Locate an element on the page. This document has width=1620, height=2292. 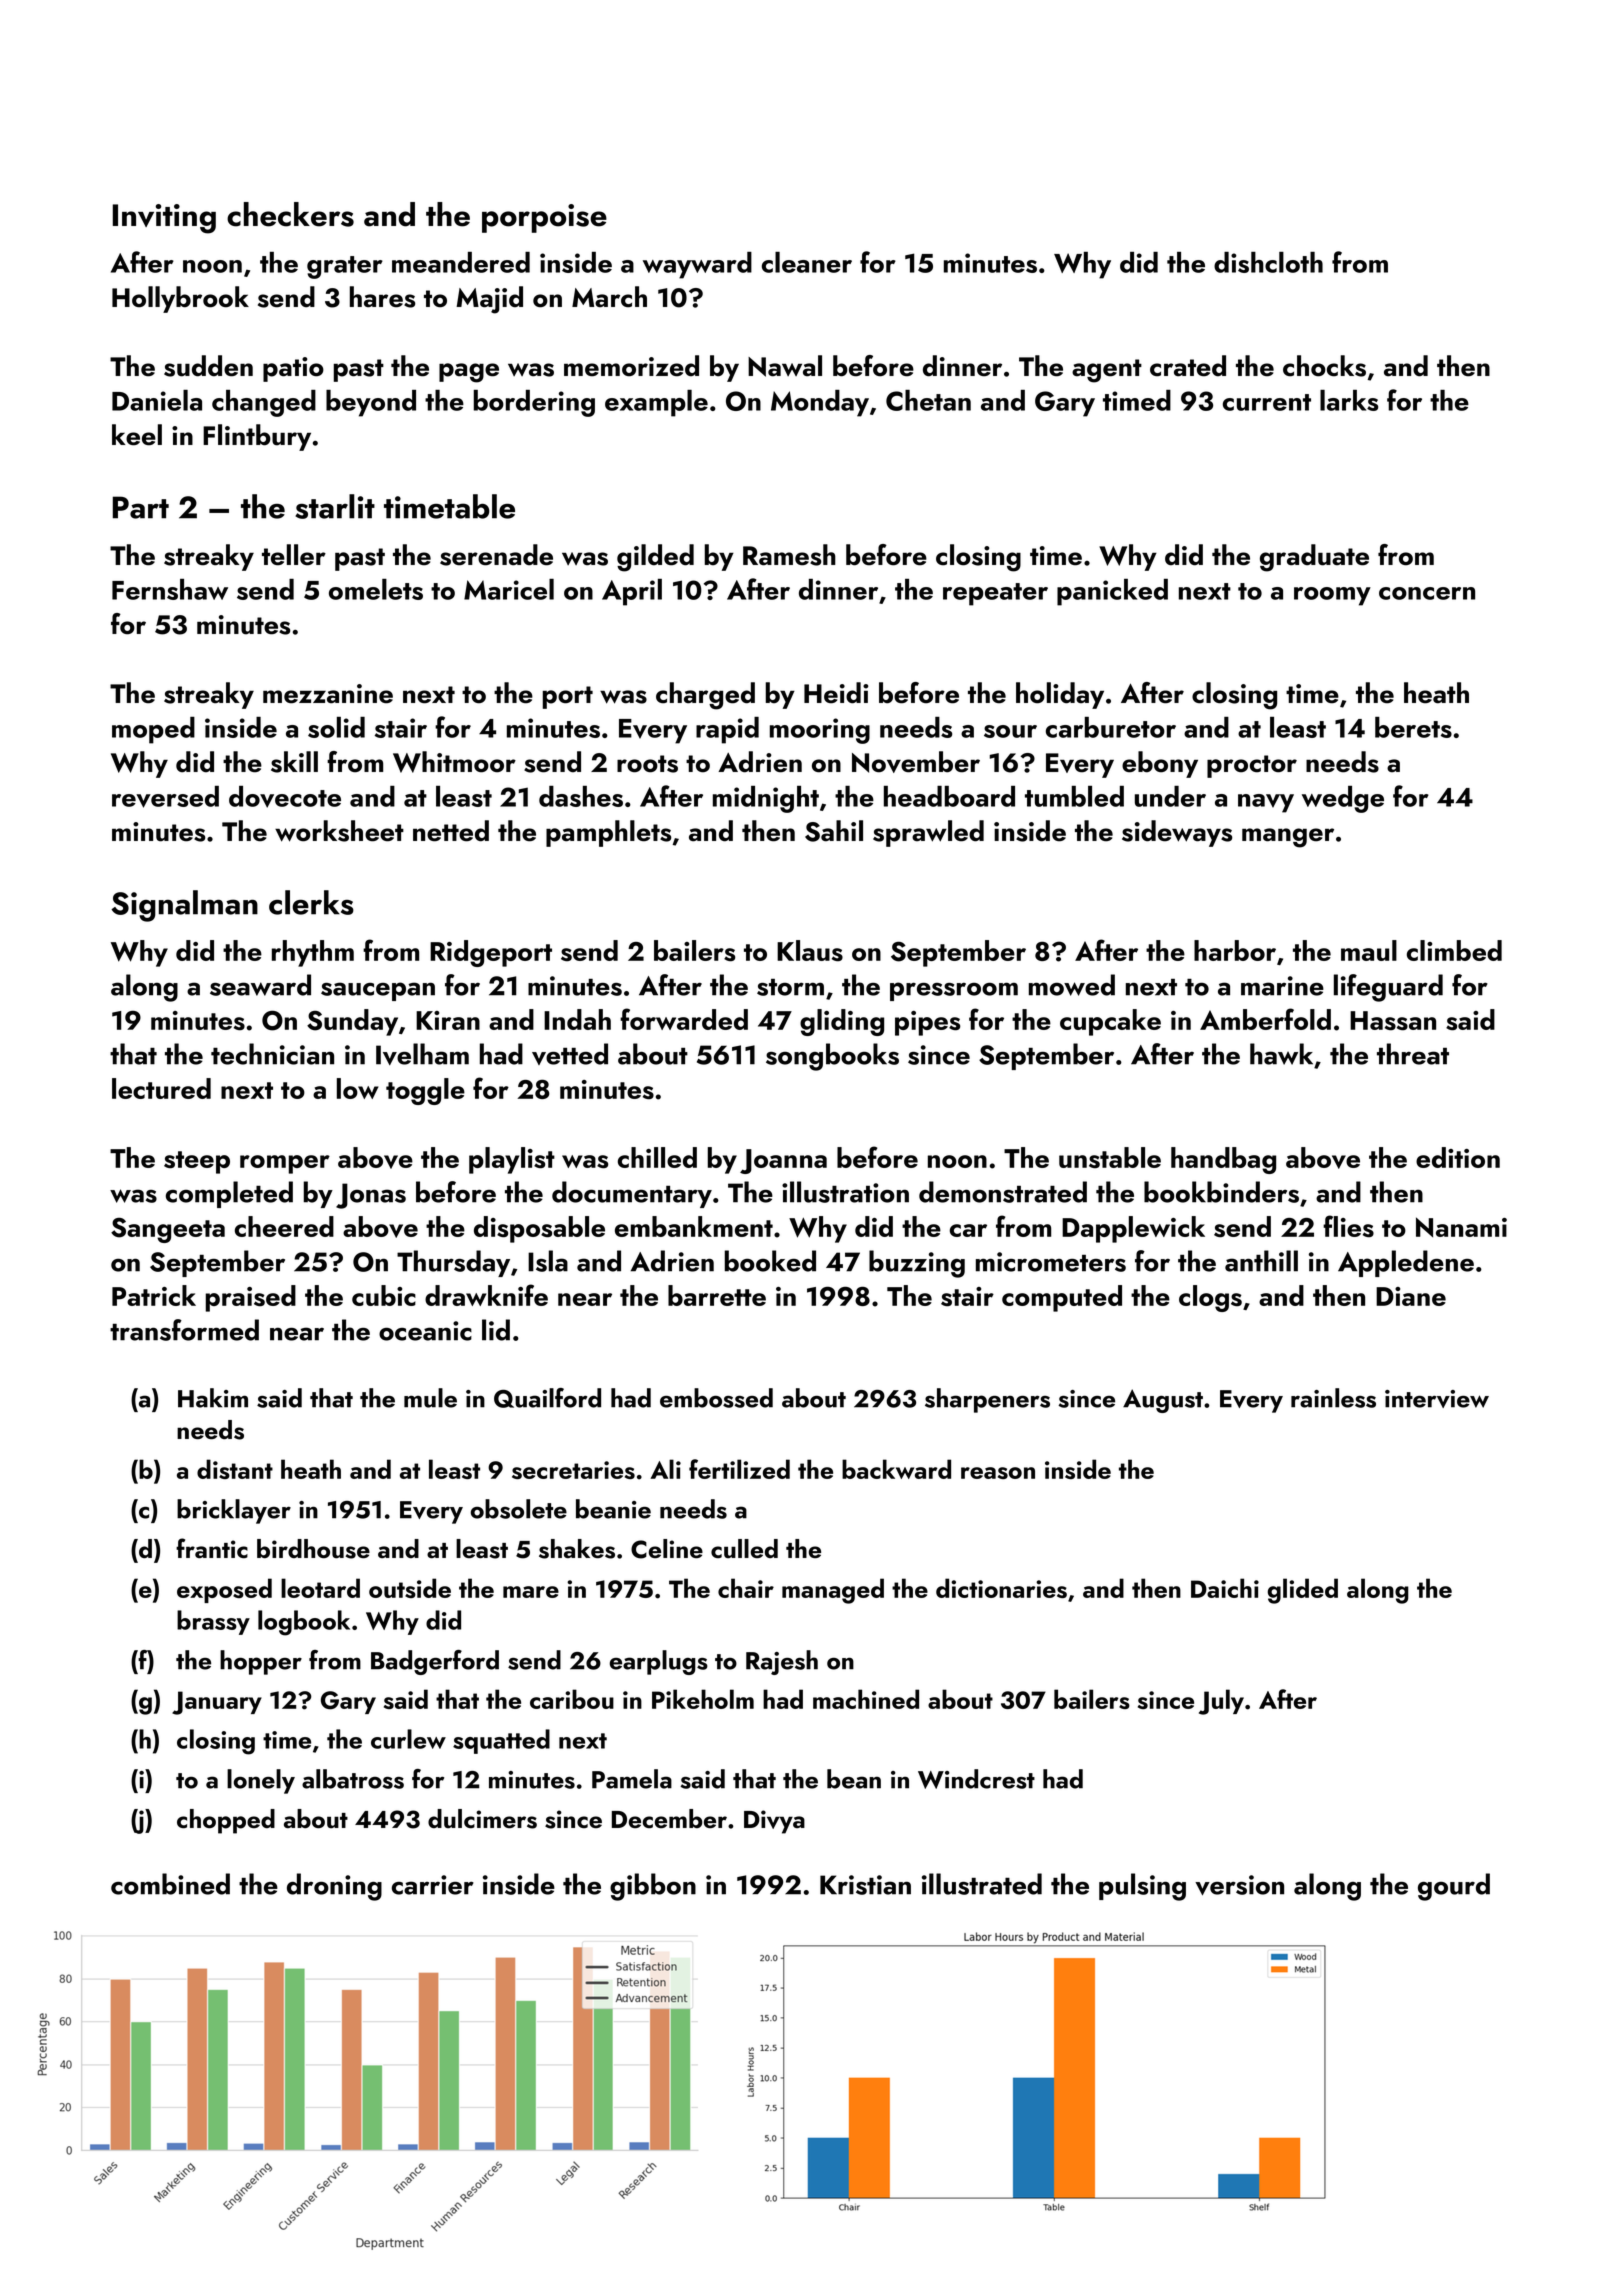
berets is located at coordinates (1413, 727).
